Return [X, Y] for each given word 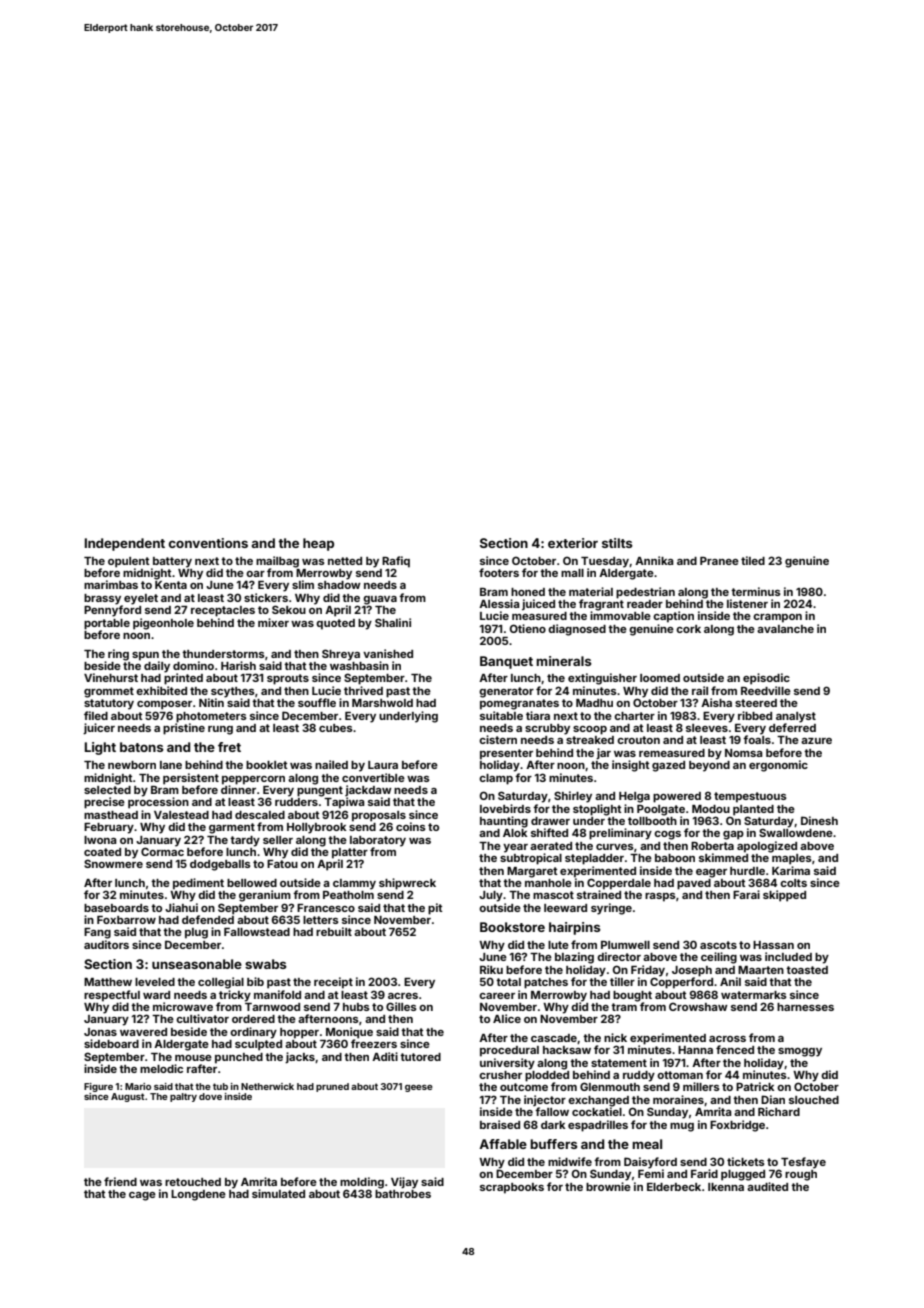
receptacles [223, 611]
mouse [193, 1058]
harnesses [805, 1007]
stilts [617, 543]
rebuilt [334, 931]
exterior [573, 543]
